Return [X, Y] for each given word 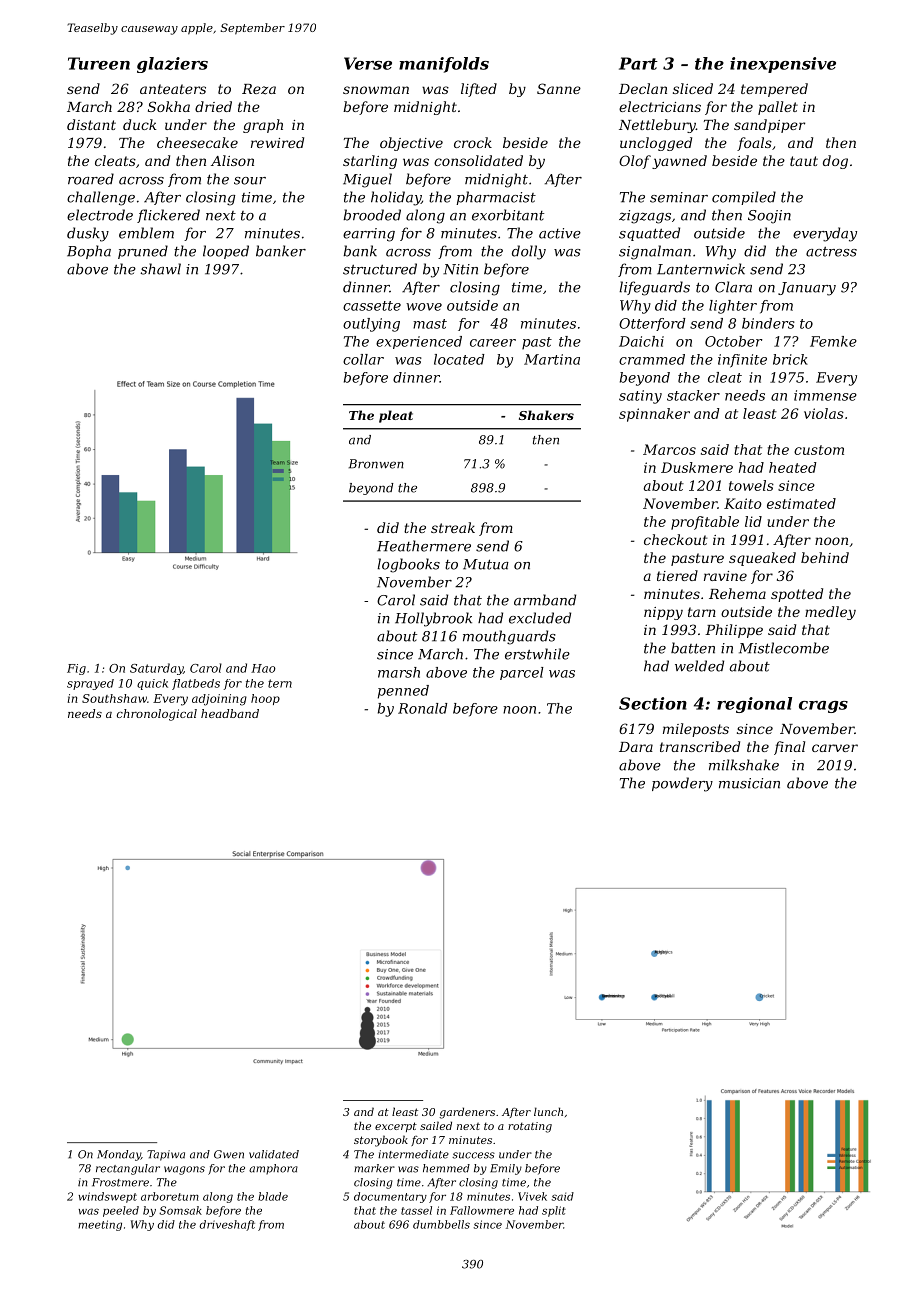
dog [835, 162]
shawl [161, 269]
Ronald [423, 708]
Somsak [180, 1210]
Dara [636, 747]
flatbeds [196, 684]
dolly [529, 252]
